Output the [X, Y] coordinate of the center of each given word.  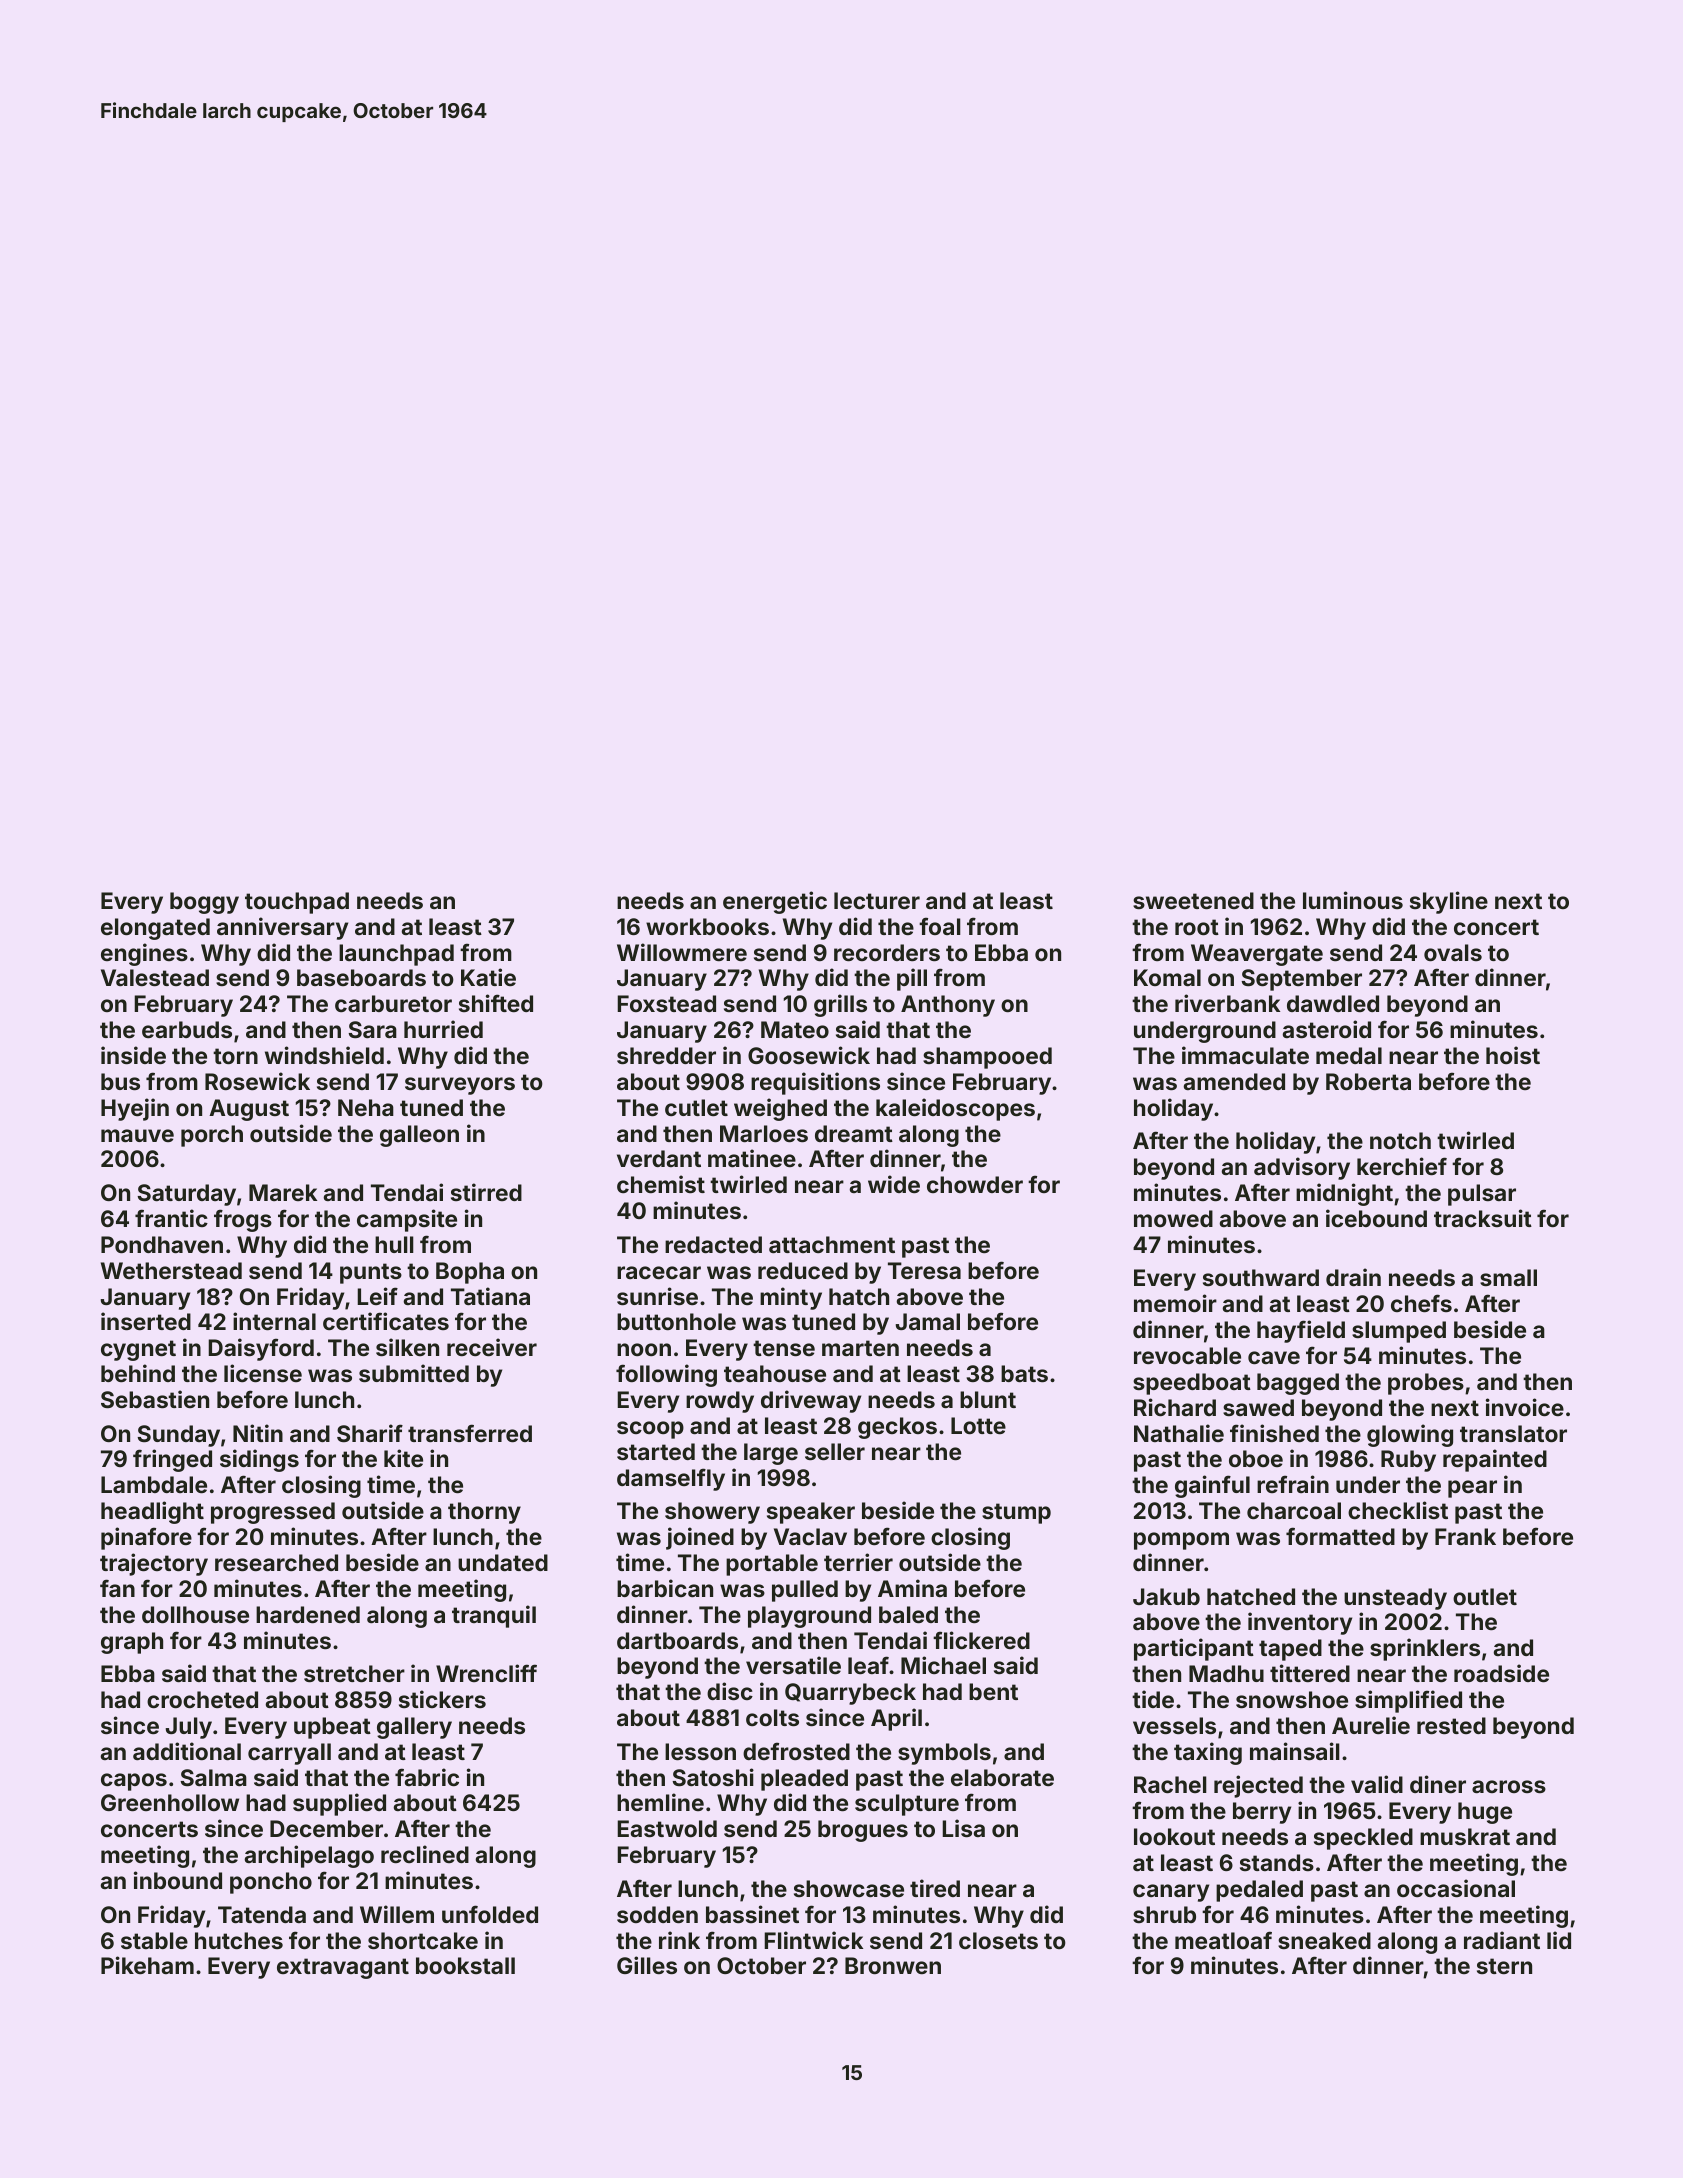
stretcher [354, 1673]
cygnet [138, 1350]
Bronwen [893, 1965]
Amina [912, 1588]
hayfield [1301, 1331]
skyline [1449, 902]
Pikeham [147, 1965]
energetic [775, 902]
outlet [1485, 1596]
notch [1400, 1140]
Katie [488, 977]
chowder [975, 1184]
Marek [283, 1192]
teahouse [775, 1373]
